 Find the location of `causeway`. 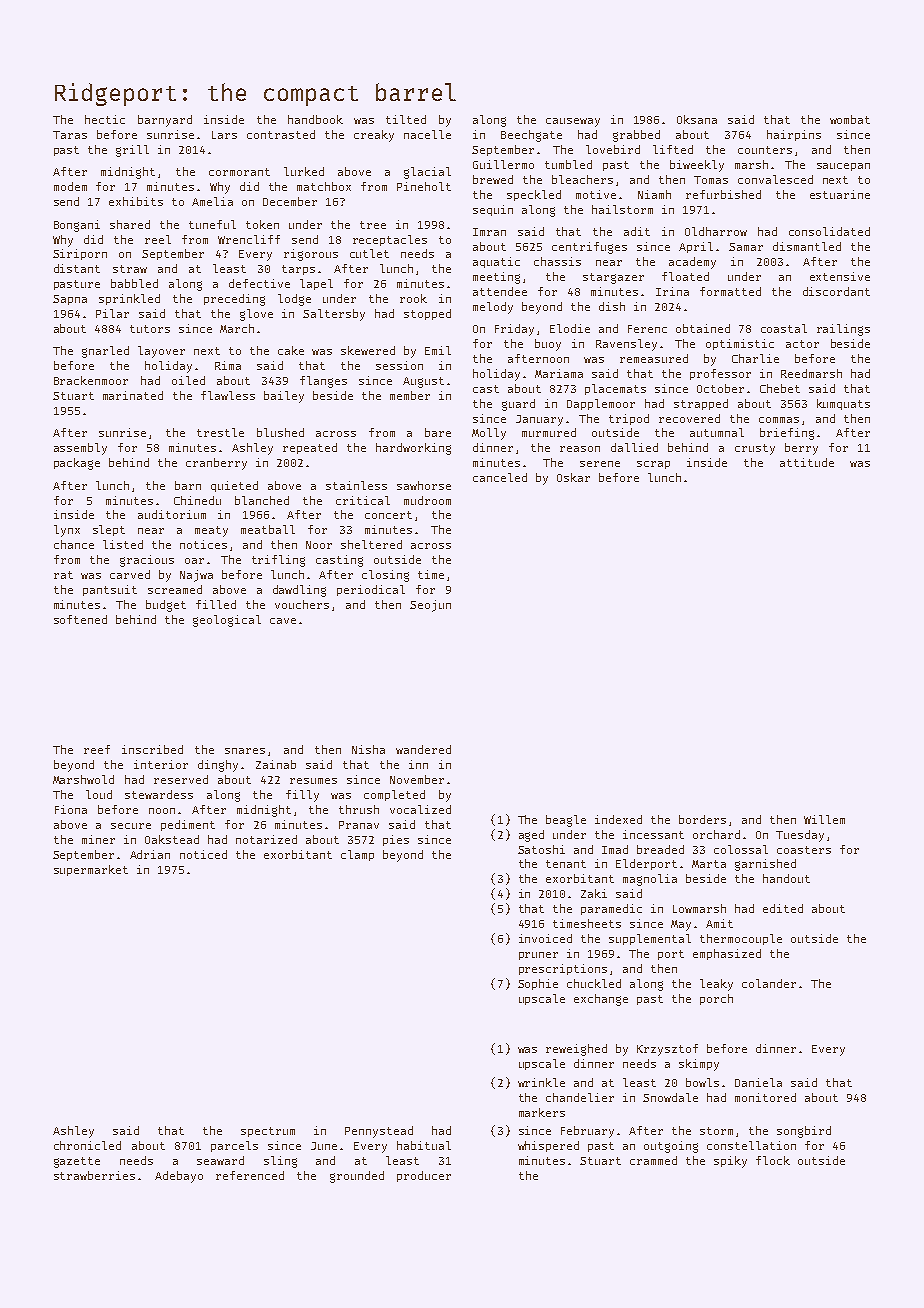

causeway is located at coordinates (573, 122).
